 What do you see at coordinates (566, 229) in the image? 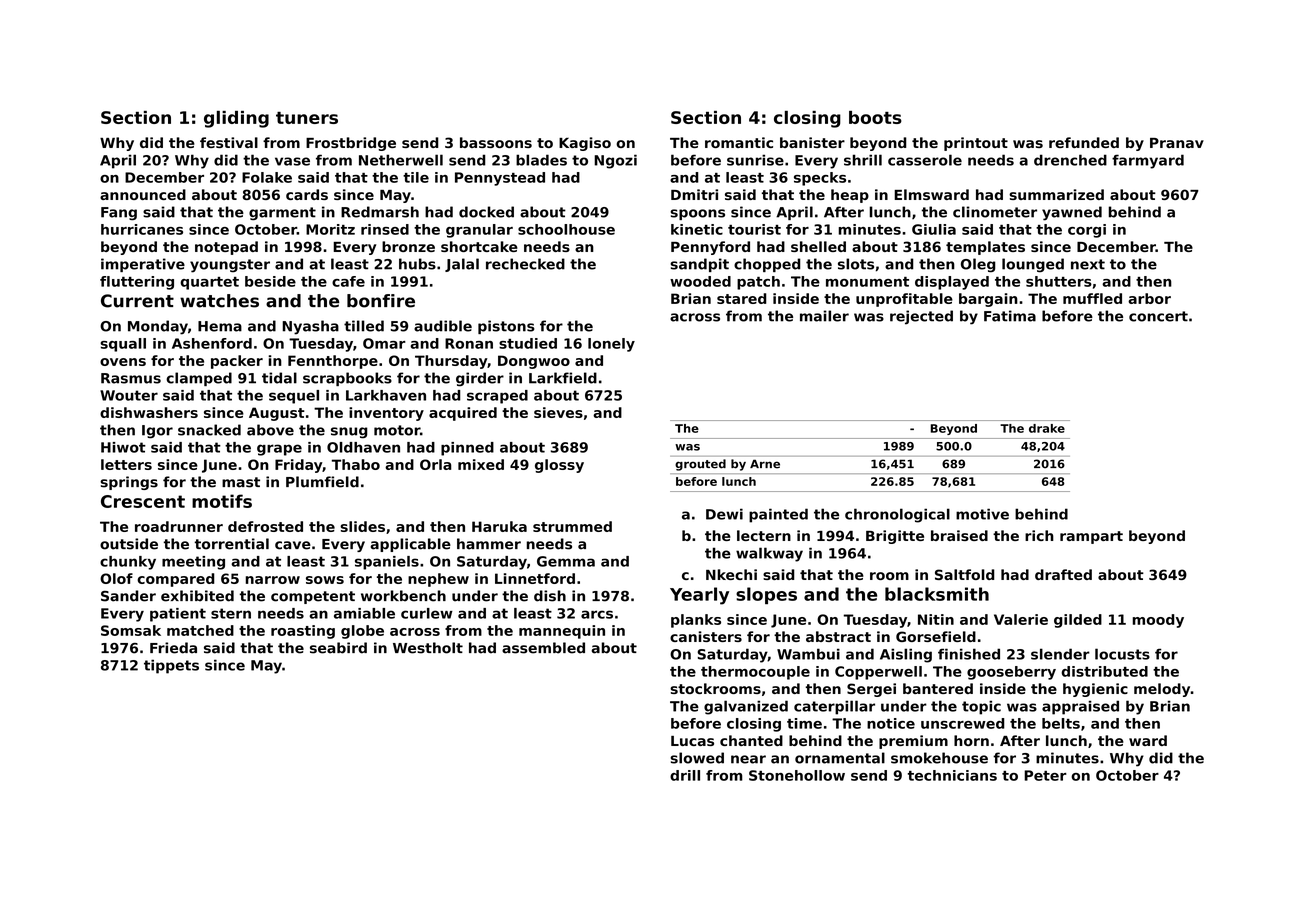
I see `schoolhouse` at bounding box center [566, 229].
